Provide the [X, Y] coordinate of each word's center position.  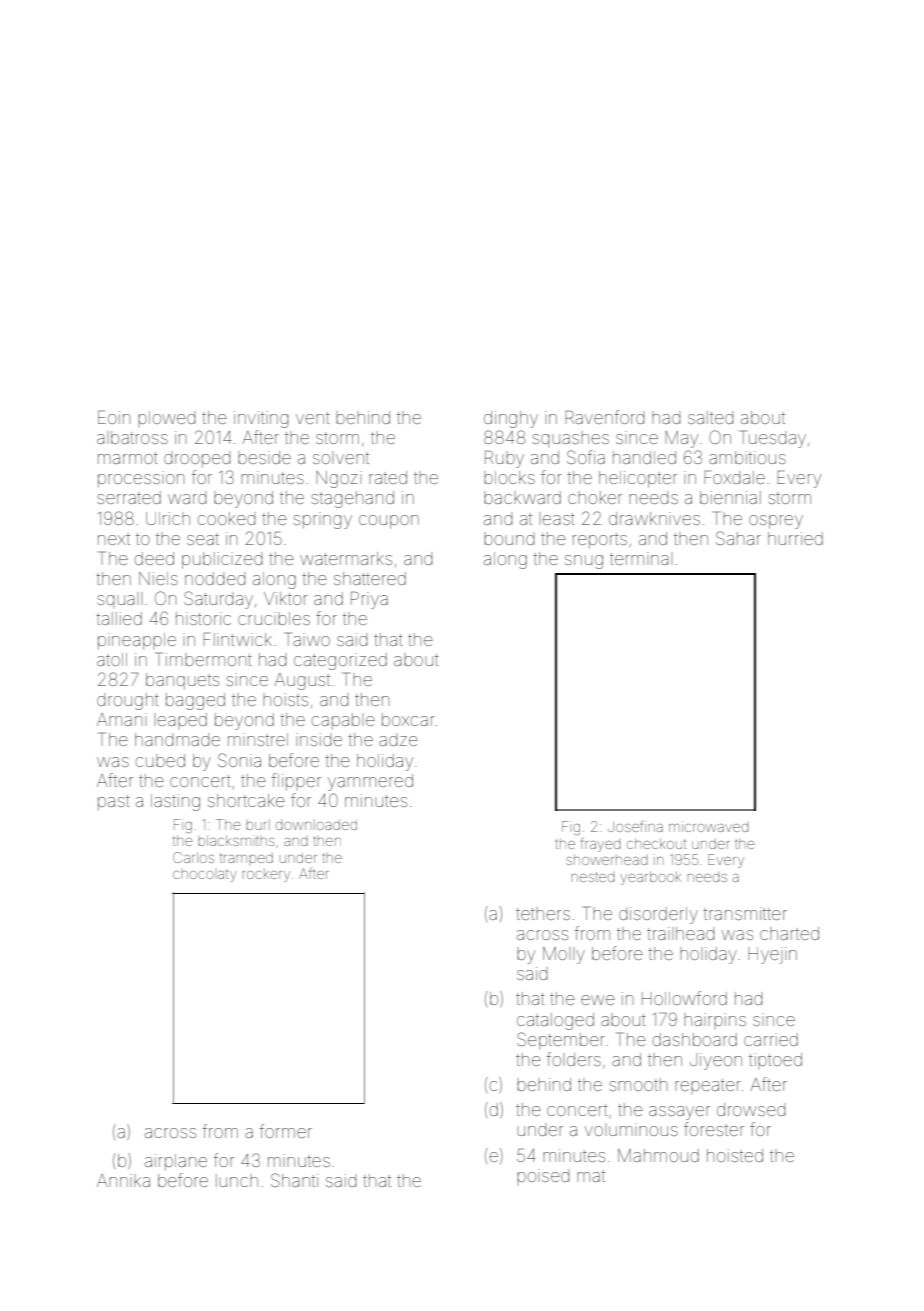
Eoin [114, 417]
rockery [266, 875]
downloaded [316, 824]
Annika [123, 1180]
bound [509, 538]
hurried [795, 538]
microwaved [709, 826]
